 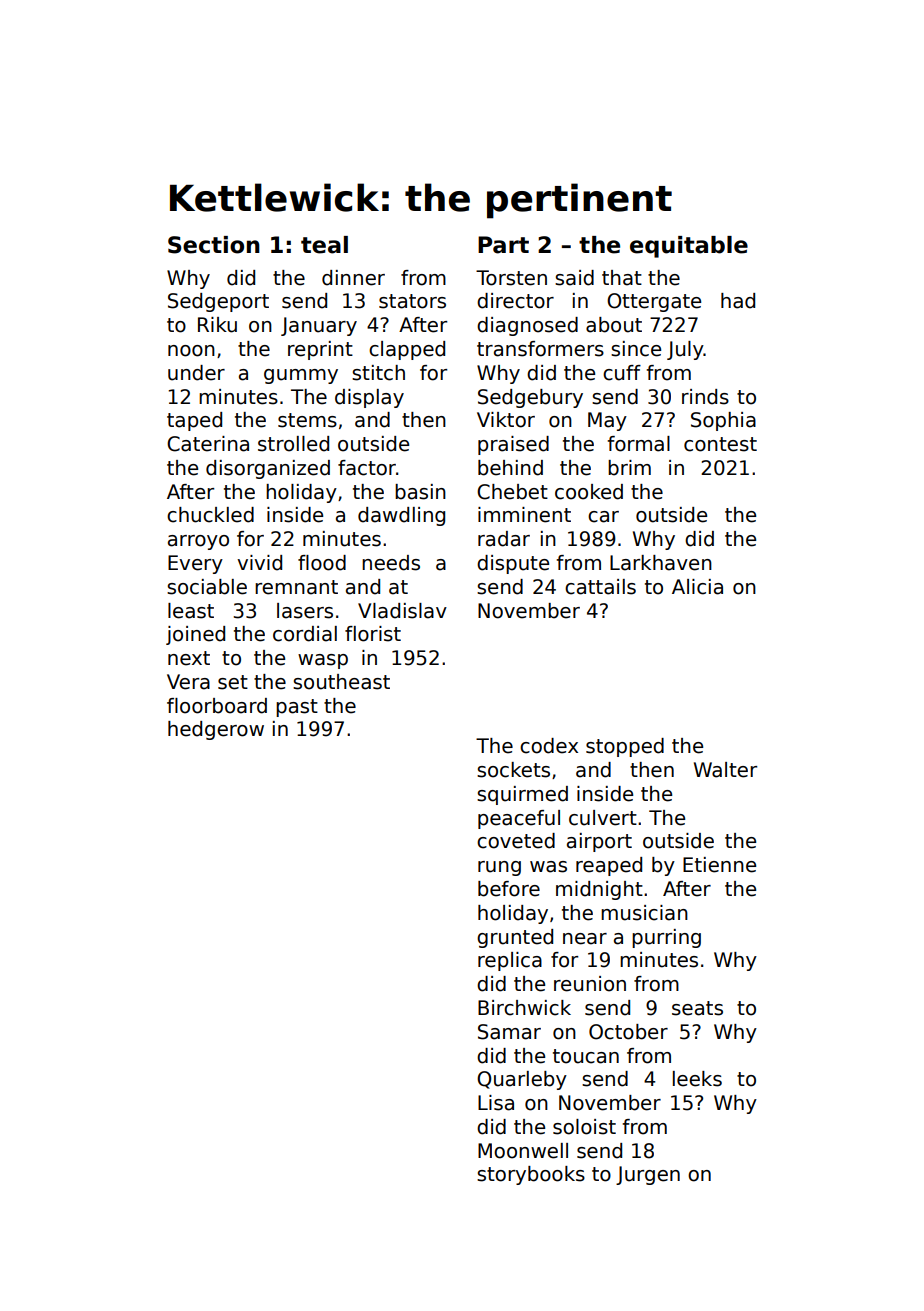 I want to click on Riku, so click(x=217, y=325).
